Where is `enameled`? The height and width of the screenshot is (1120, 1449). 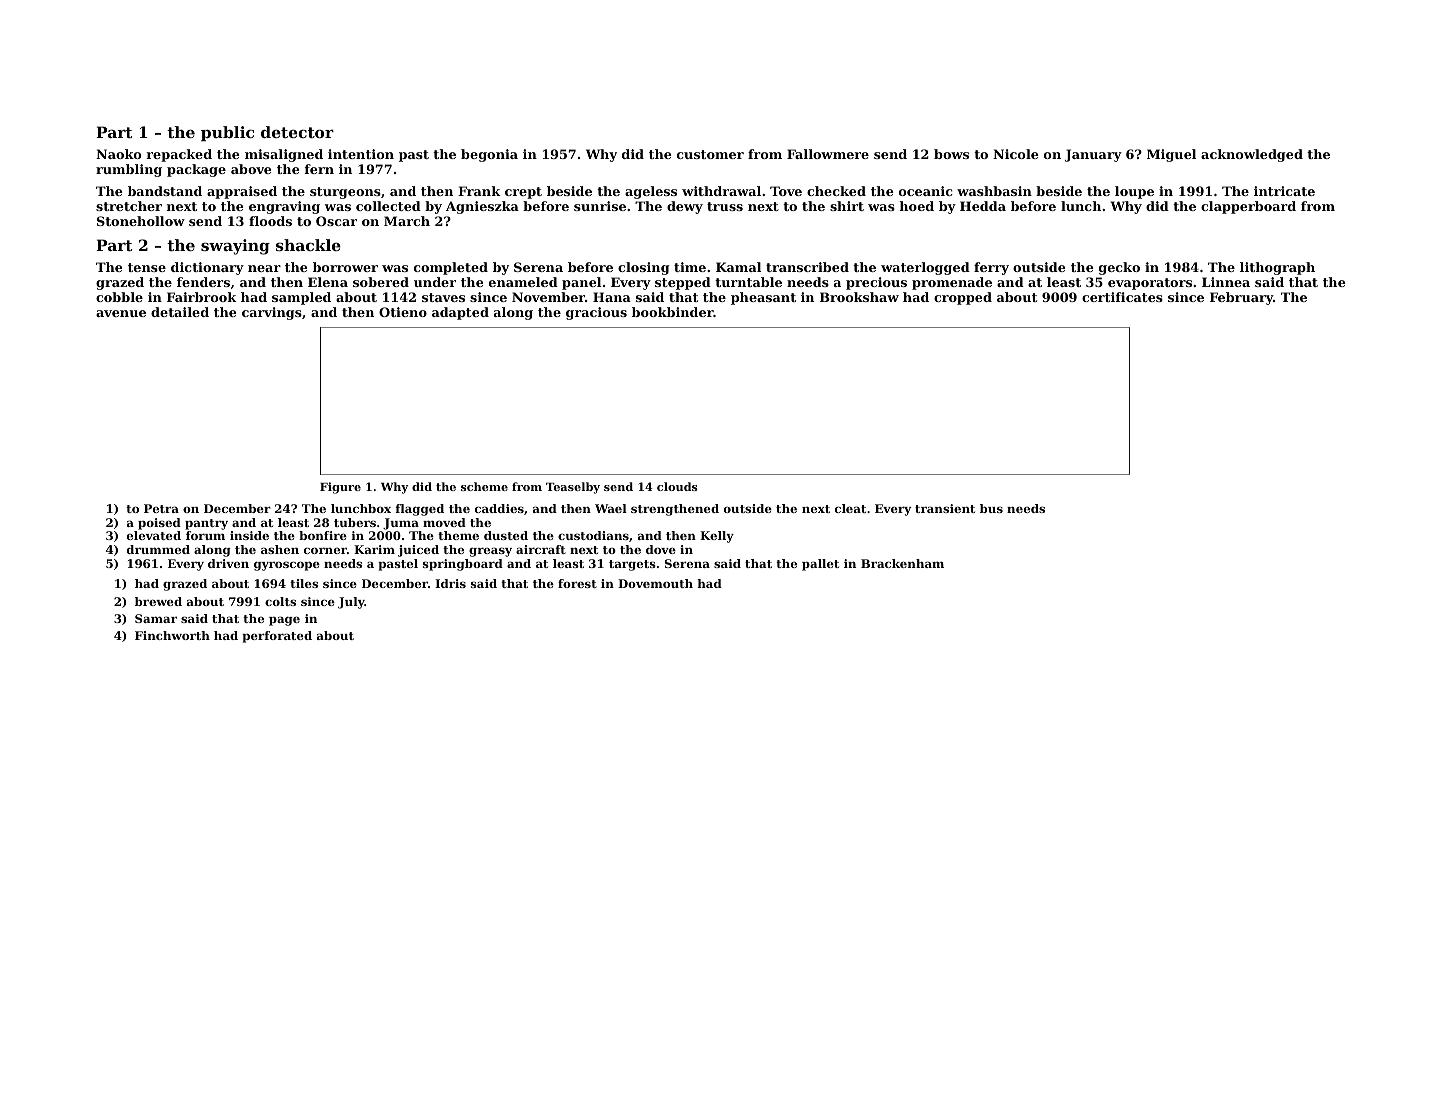 enameled is located at coordinates (523, 282).
